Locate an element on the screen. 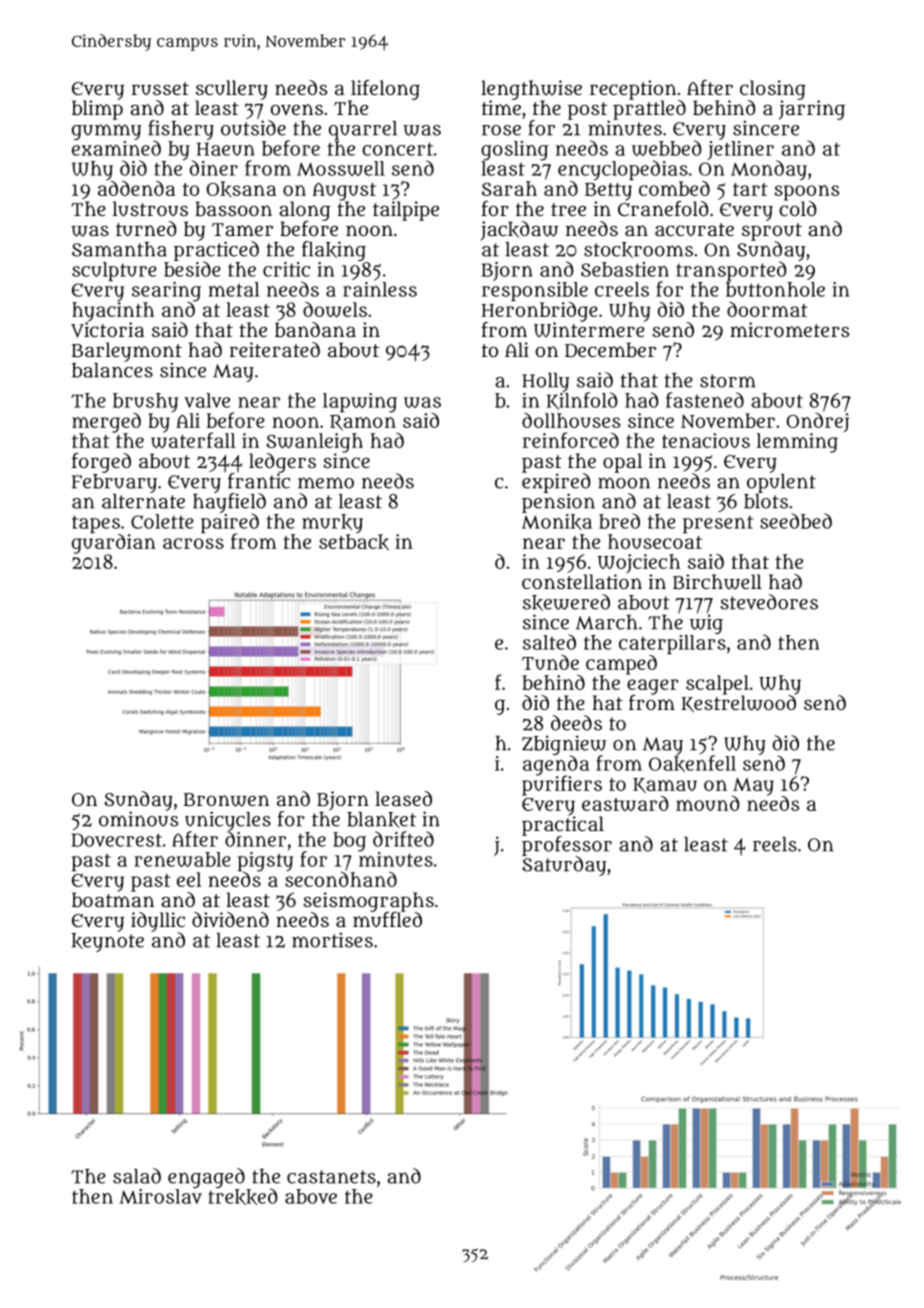  Bronwen is located at coordinates (226, 800).
